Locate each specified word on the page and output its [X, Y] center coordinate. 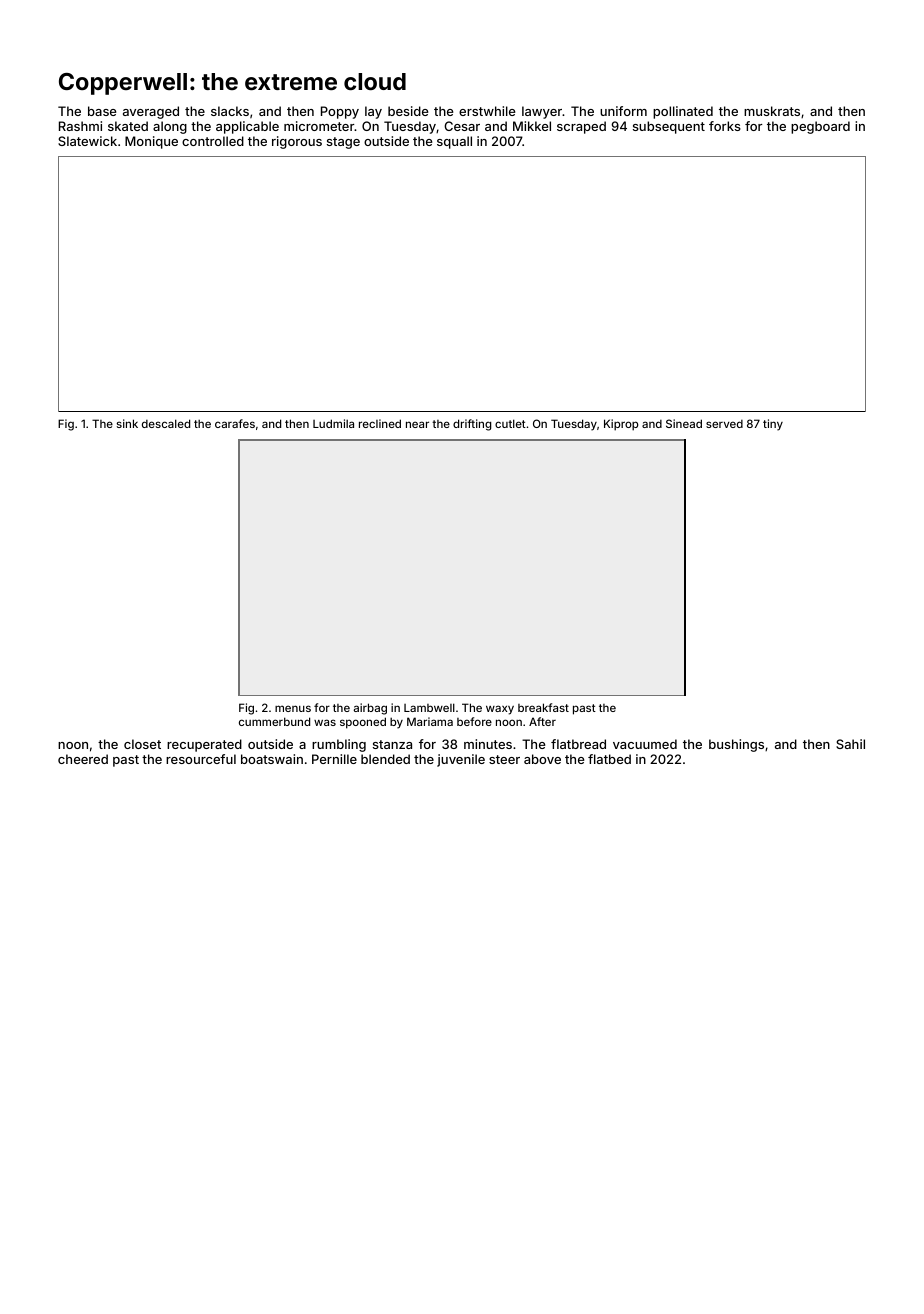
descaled [166, 423]
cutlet [510, 423]
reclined [380, 423]
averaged [151, 112]
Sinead [684, 423]
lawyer [542, 112]
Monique [151, 142]
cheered [83, 759]
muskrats [772, 111]
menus [293, 708]
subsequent [669, 127]
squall [454, 142]
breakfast [543, 707]
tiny [773, 425]
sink [127, 423]
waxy [500, 710]
